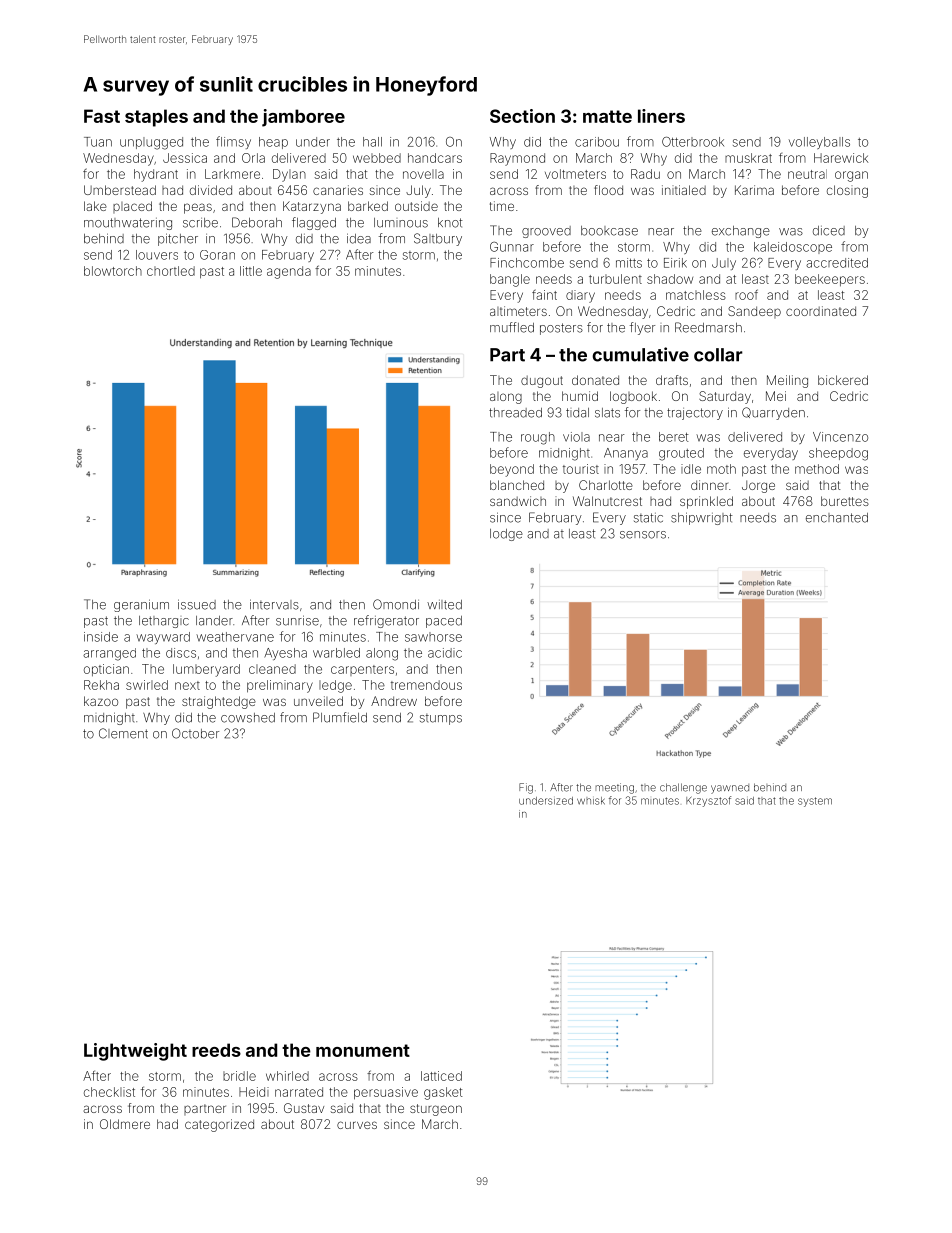  Describe the element at coordinates (819, 143) in the screenshot. I see `volleyballs` at that location.
